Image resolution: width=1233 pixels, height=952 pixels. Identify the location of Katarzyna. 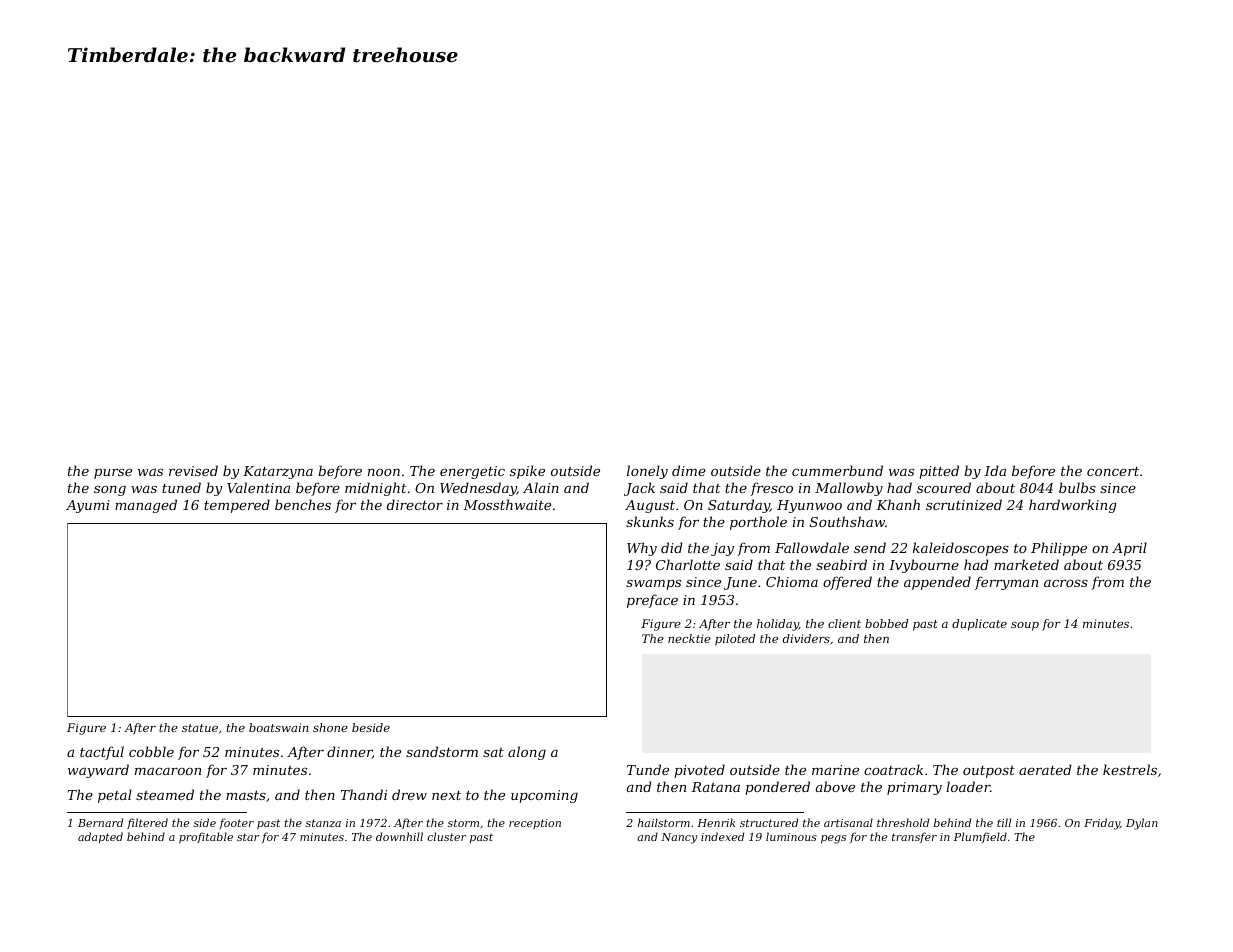
(278, 472).
